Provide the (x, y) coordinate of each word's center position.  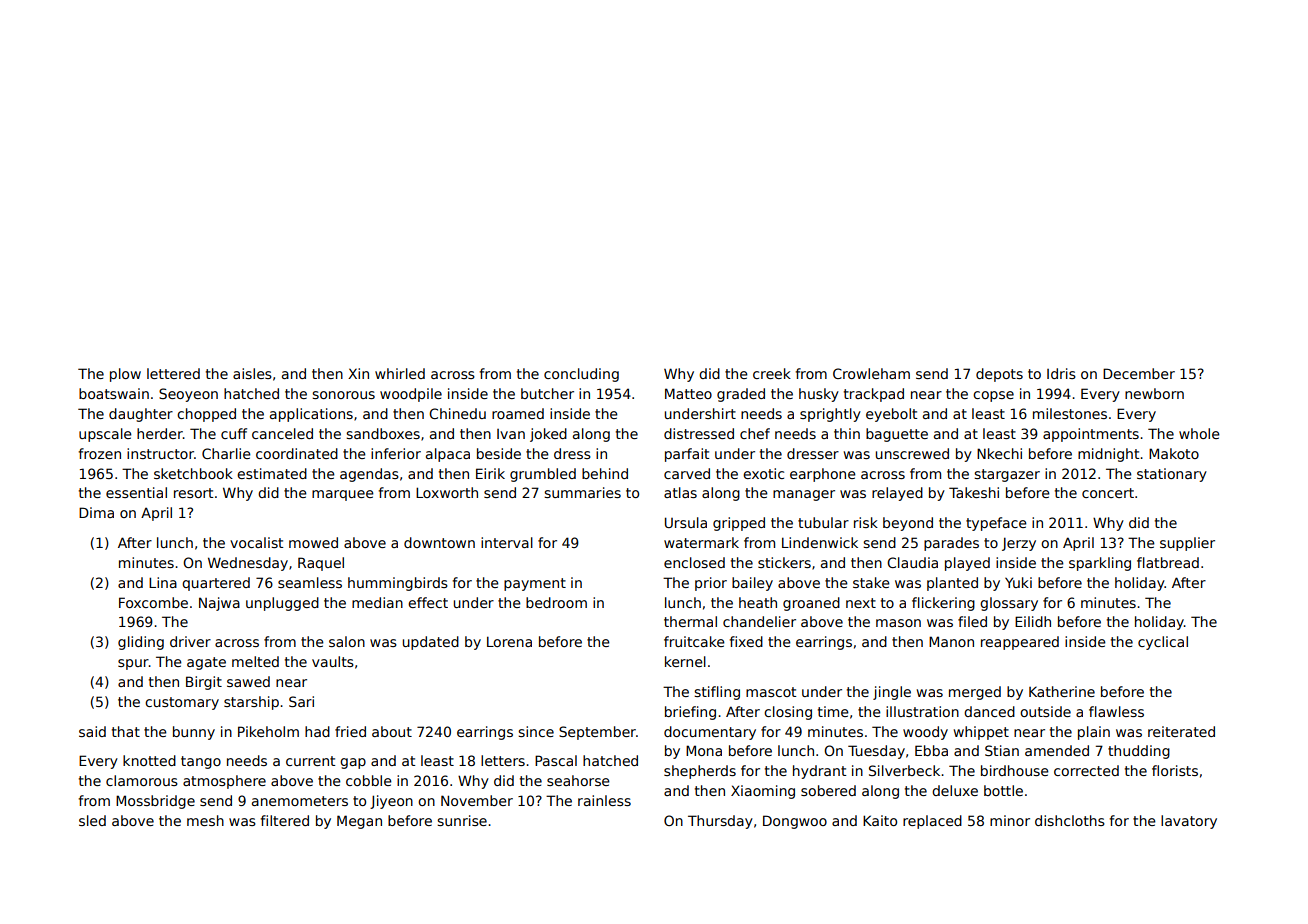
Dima (96, 512)
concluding (581, 375)
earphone (823, 475)
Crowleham (871, 373)
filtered (285, 820)
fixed (746, 641)
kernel (685, 661)
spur (133, 664)
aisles (252, 373)
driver (190, 641)
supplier (1187, 544)
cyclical (1163, 643)
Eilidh (1033, 621)
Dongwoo (795, 822)
